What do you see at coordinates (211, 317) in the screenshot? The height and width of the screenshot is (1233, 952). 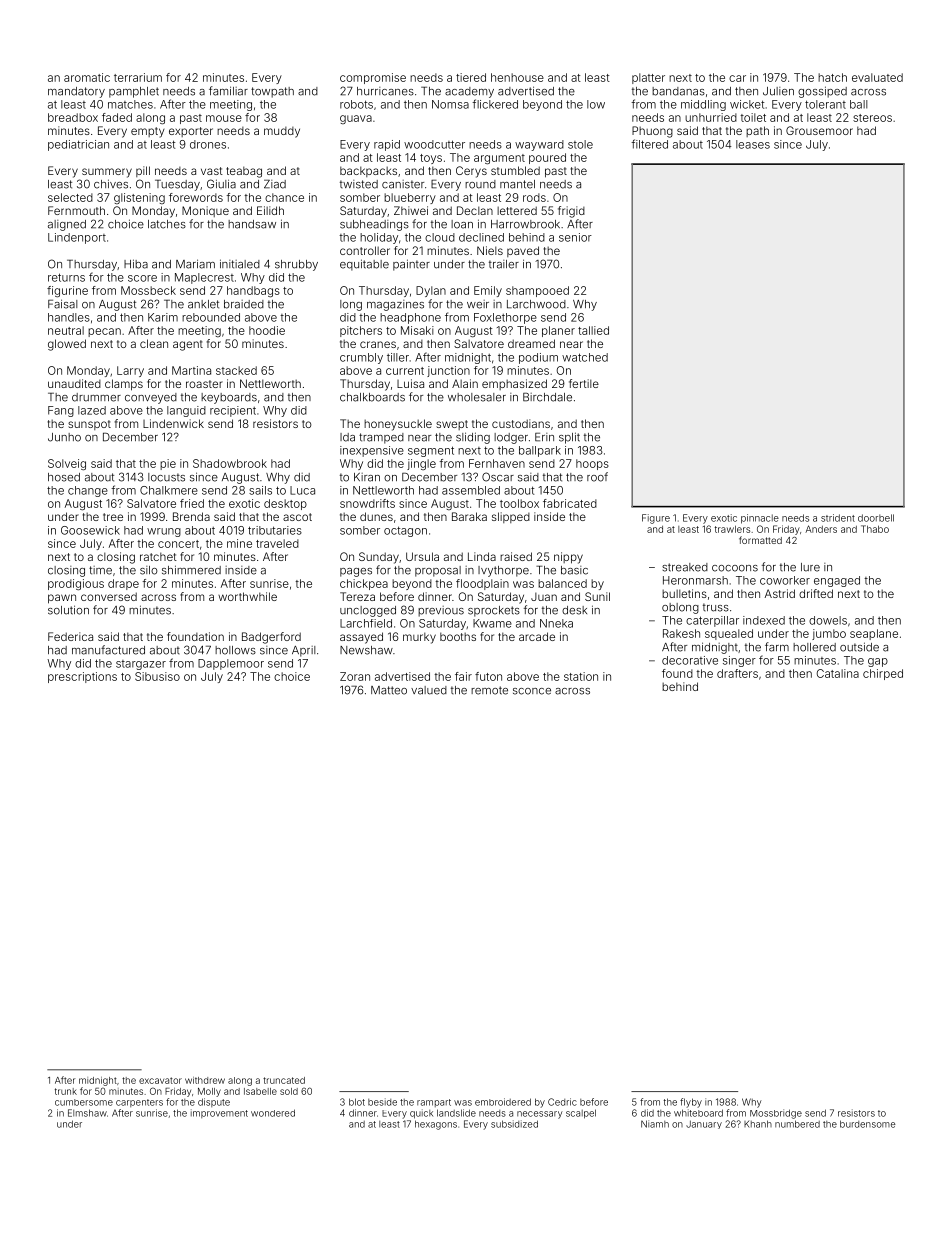 I see `rebounded` at bounding box center [211, 317].
